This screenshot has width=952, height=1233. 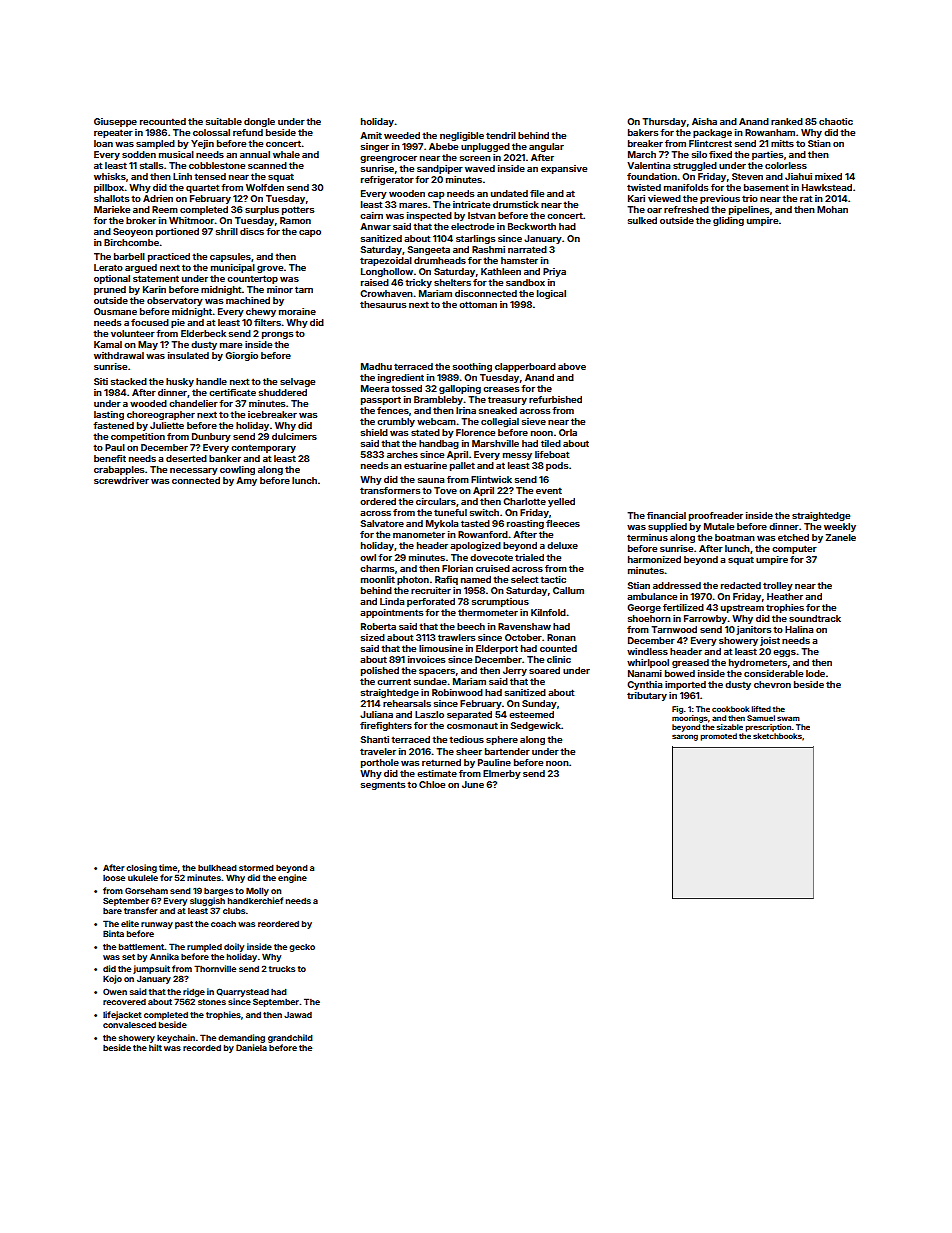 I want to click on pie, so click(x=178, y=323).
